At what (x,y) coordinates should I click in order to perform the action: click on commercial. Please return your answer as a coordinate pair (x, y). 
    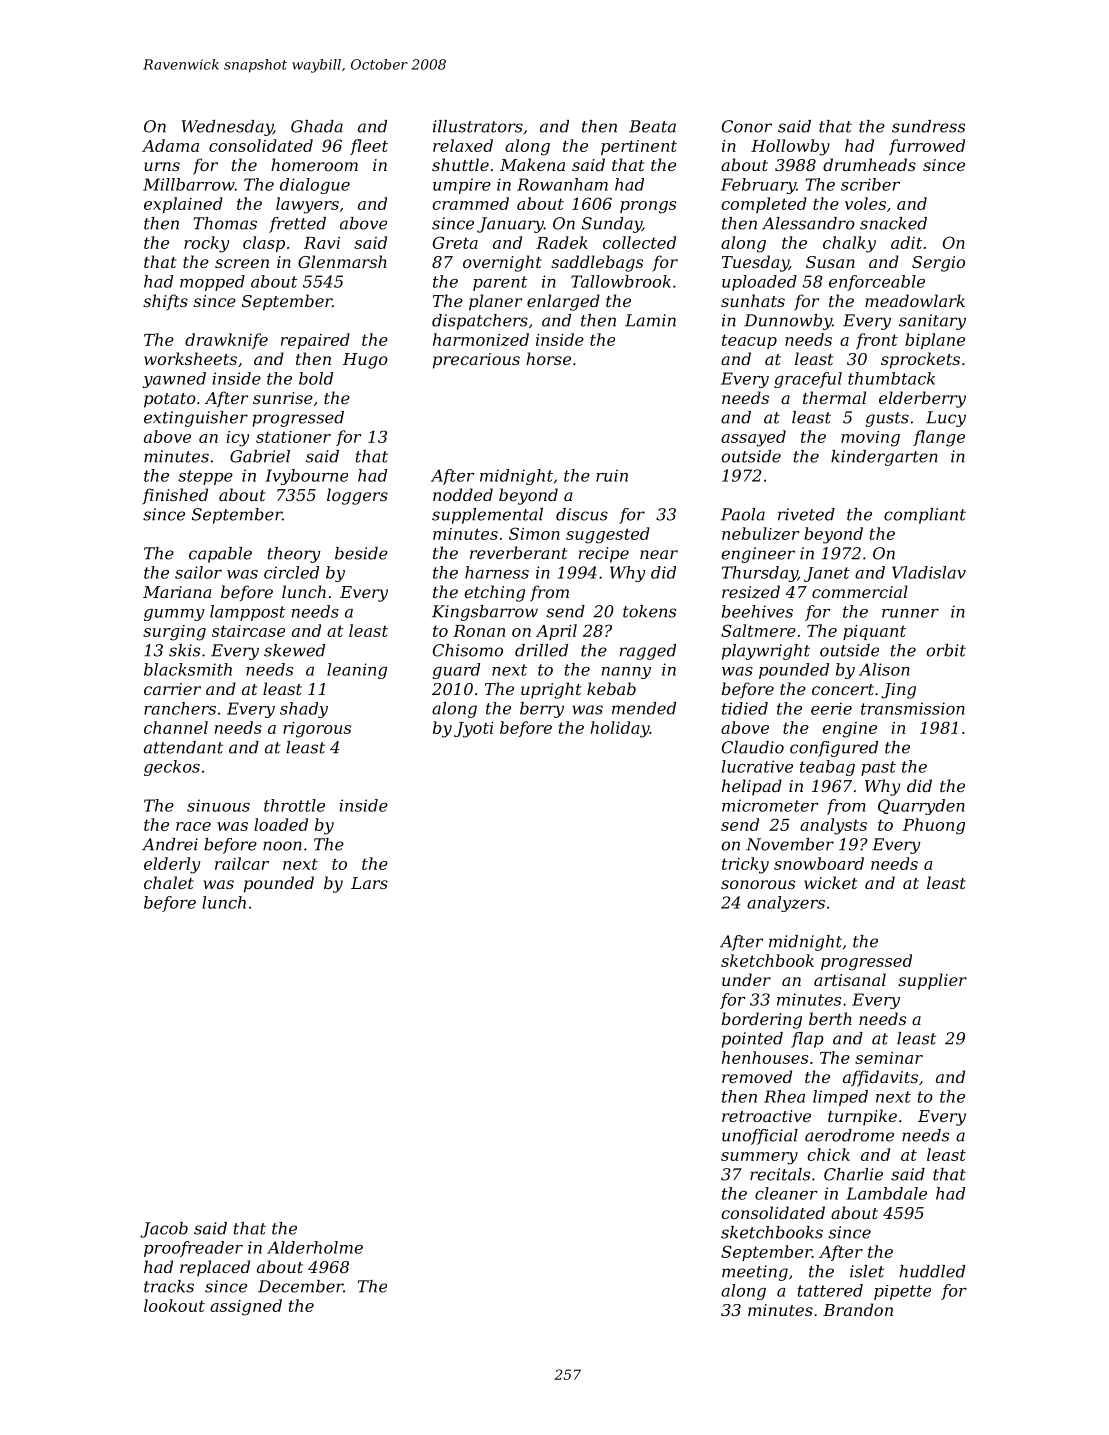
    Looking at the image, I should click on (860, 591).
